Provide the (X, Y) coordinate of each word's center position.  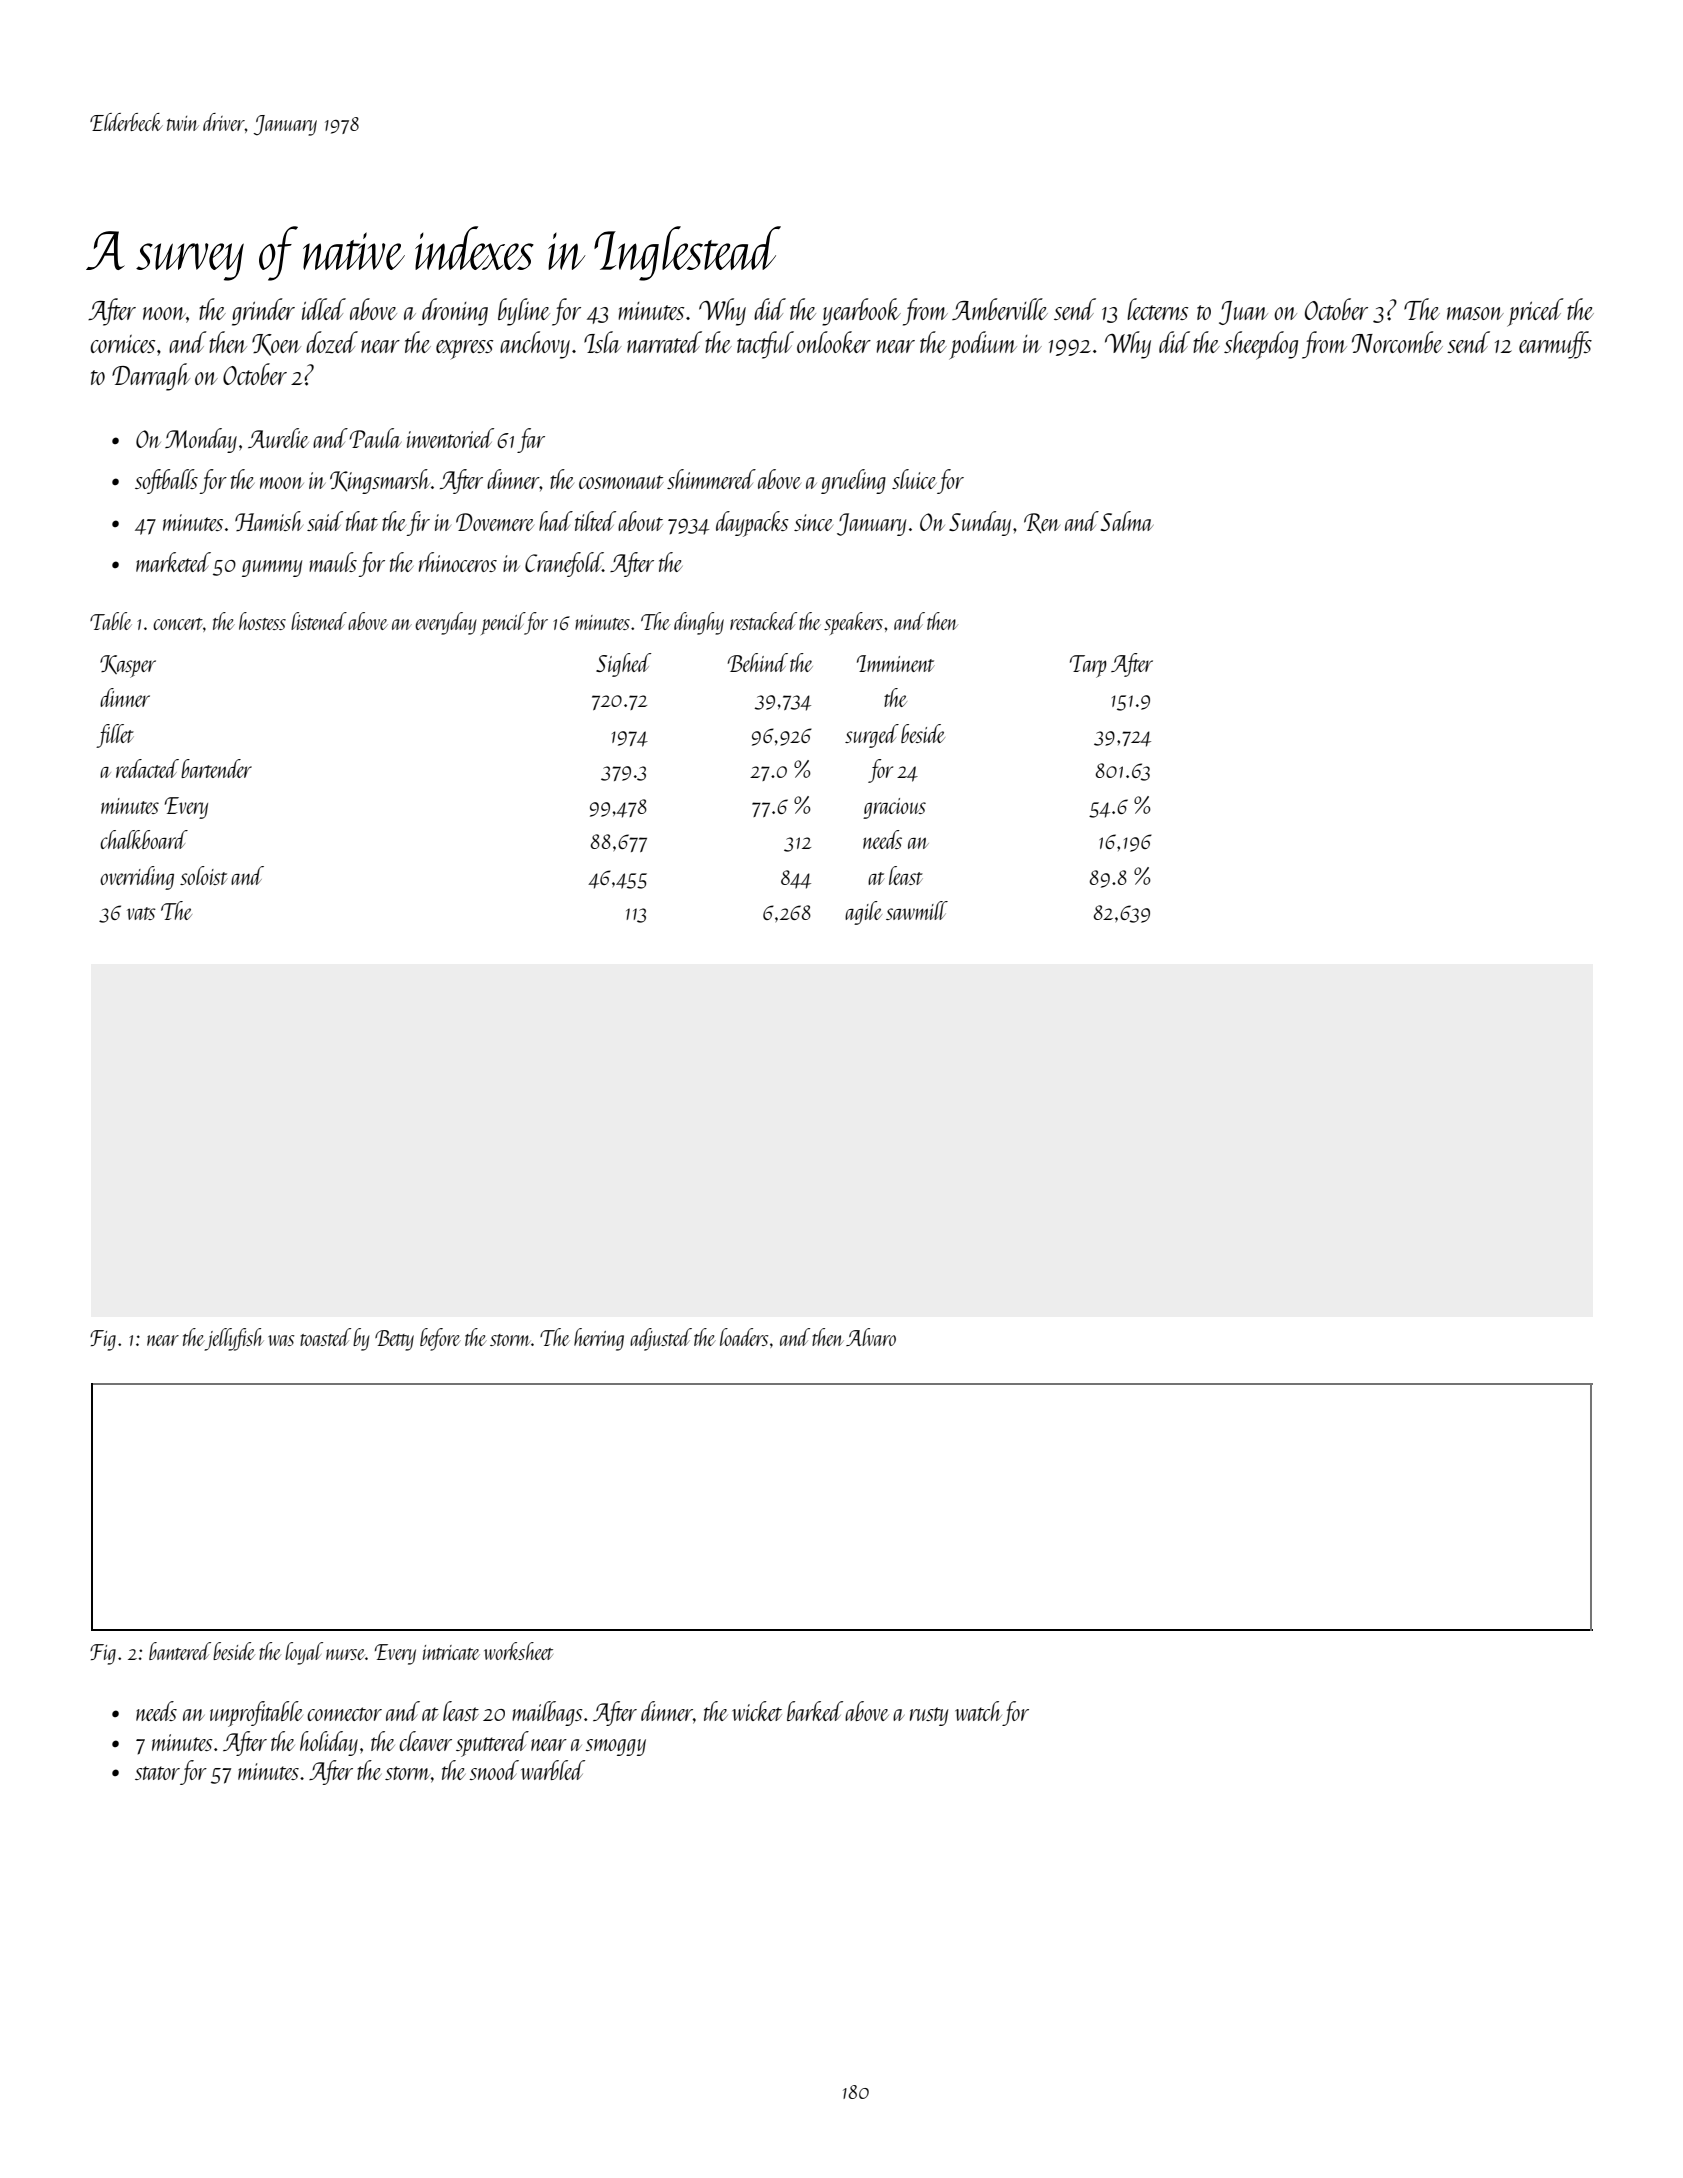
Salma (1127, 521)
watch (978, 1711)
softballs (166, 481)
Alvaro (871, 1337)
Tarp (1088, 666)
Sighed (623, 665)
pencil (503, 623)
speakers (853, 623)
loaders (744, 1337)
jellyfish (234, 1339)
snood (494, 1770)
